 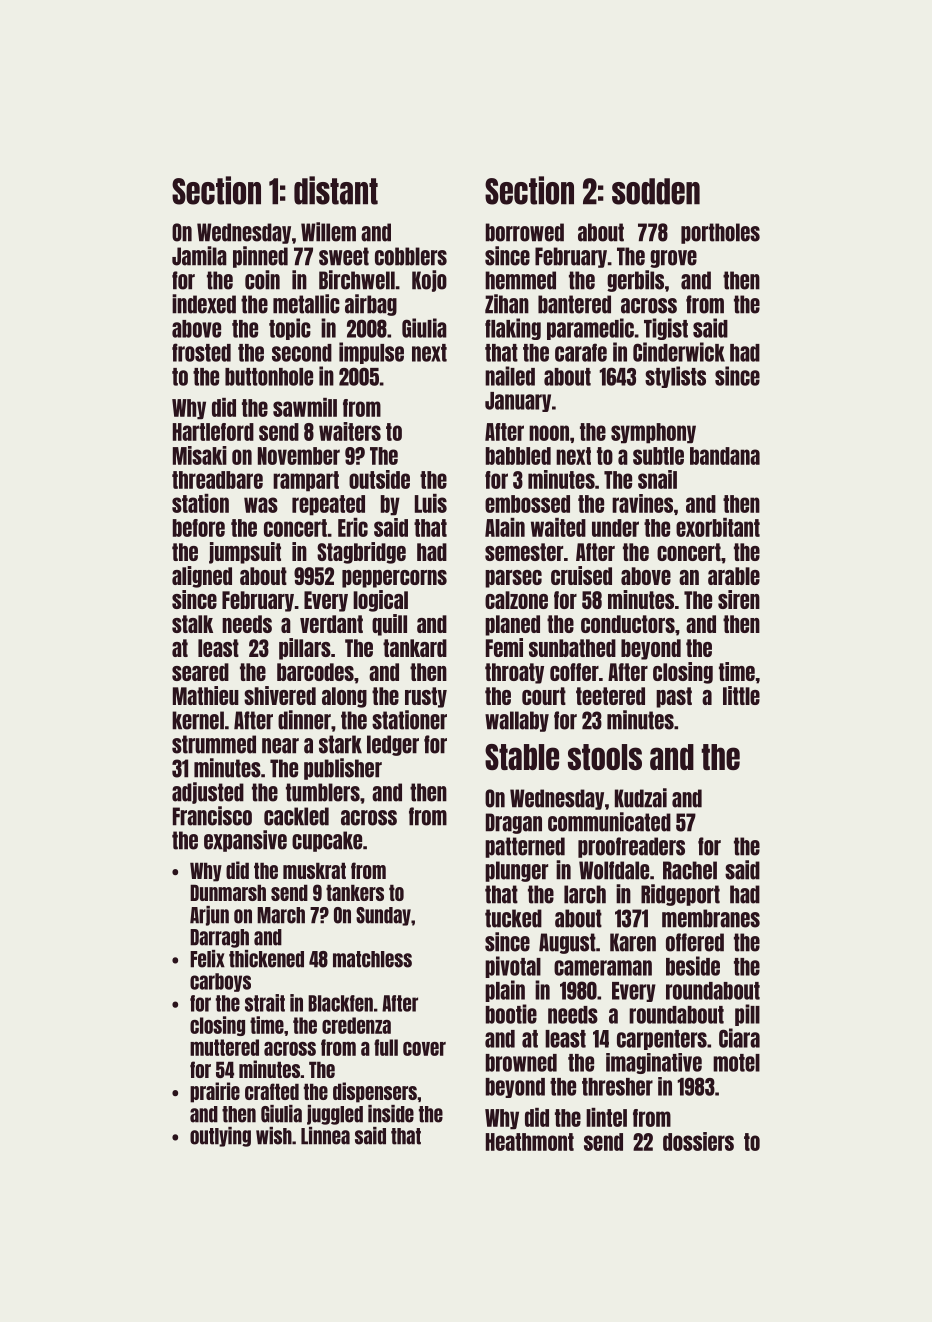 What do you see at coordinates (314, 870) in the screenshot?
I see `muskrat` at bounding box center [314, 870].
